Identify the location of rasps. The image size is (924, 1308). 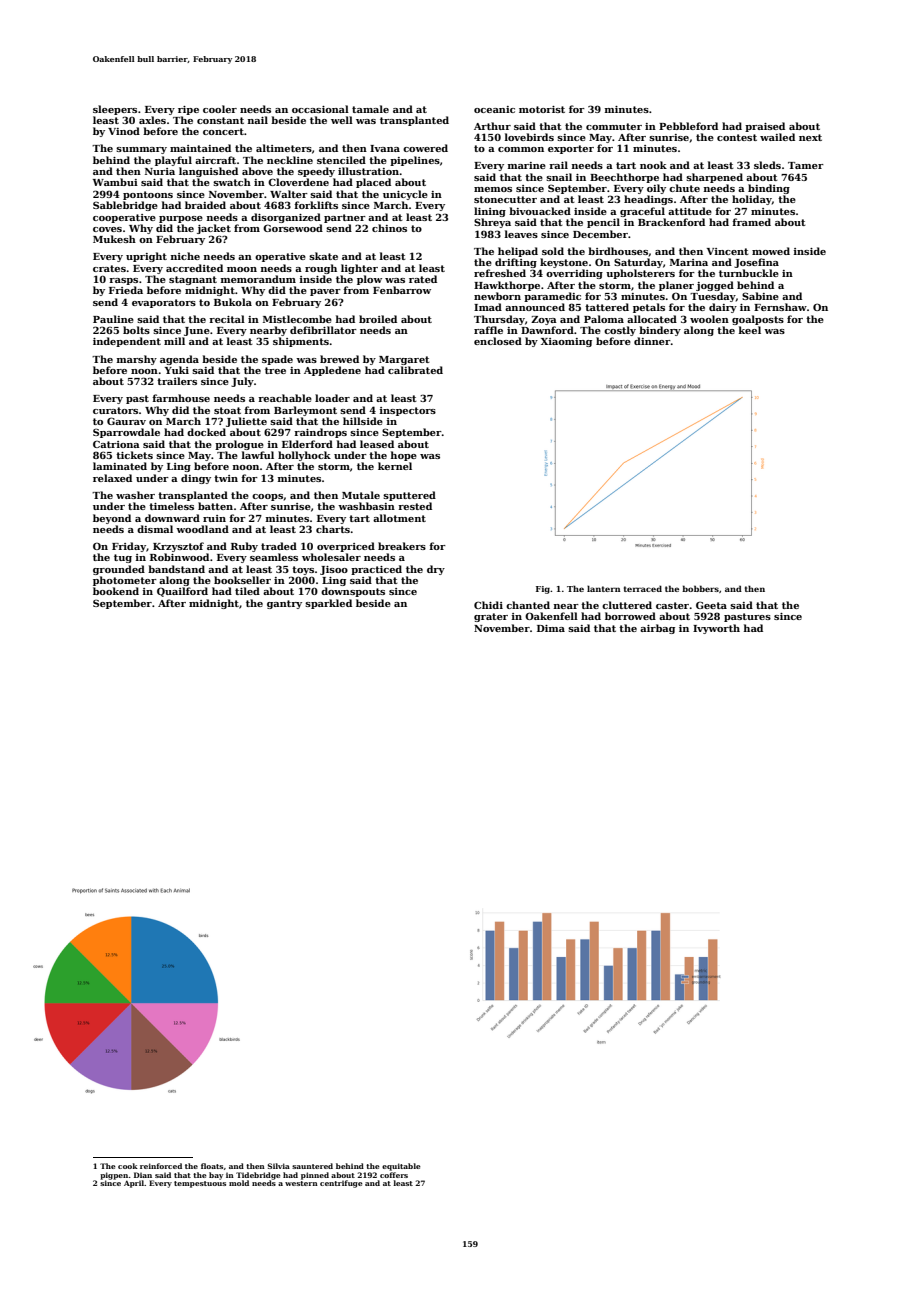
(123, 281).
